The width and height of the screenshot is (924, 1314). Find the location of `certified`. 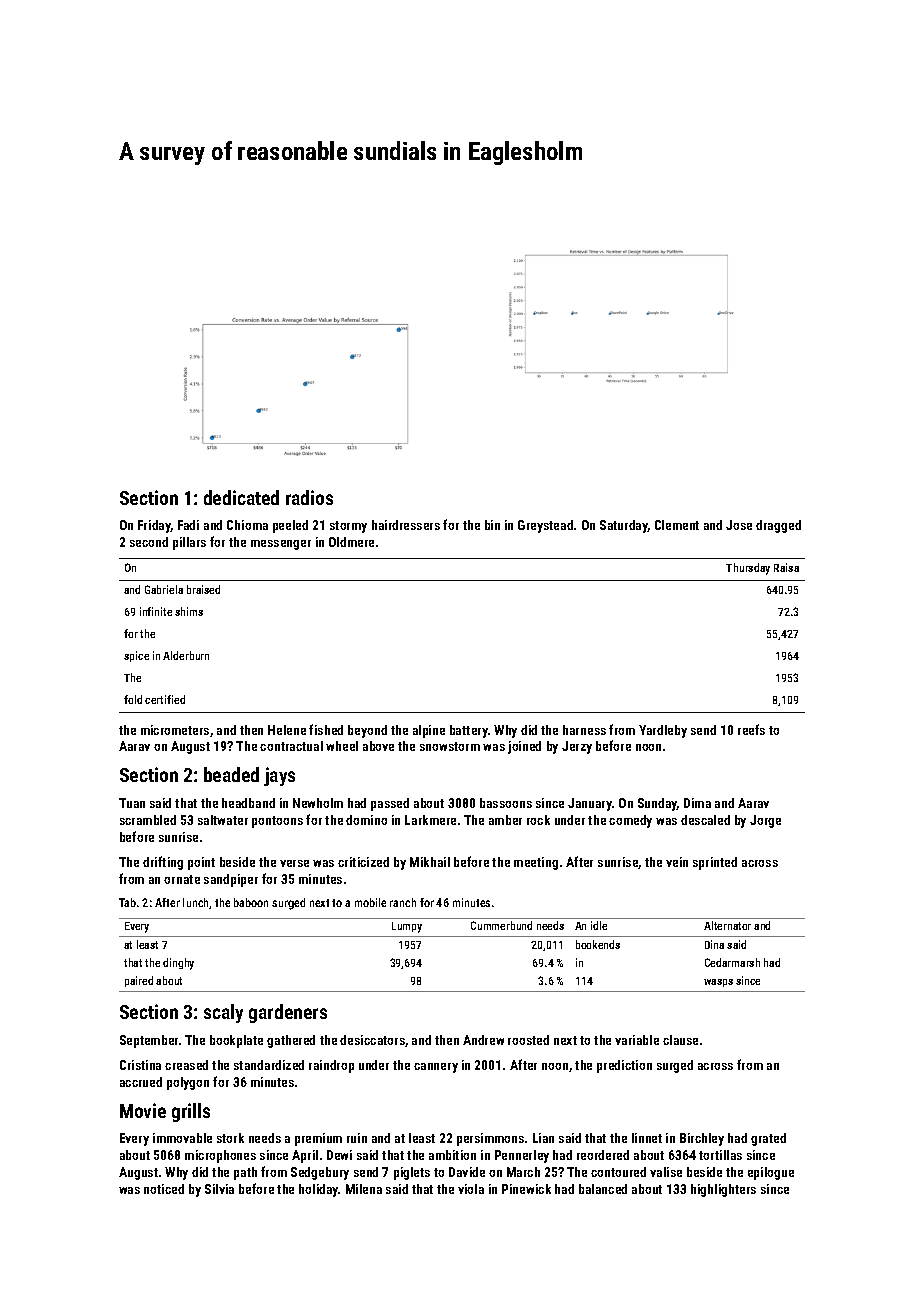

certified is located at coordinates (165, 699).
